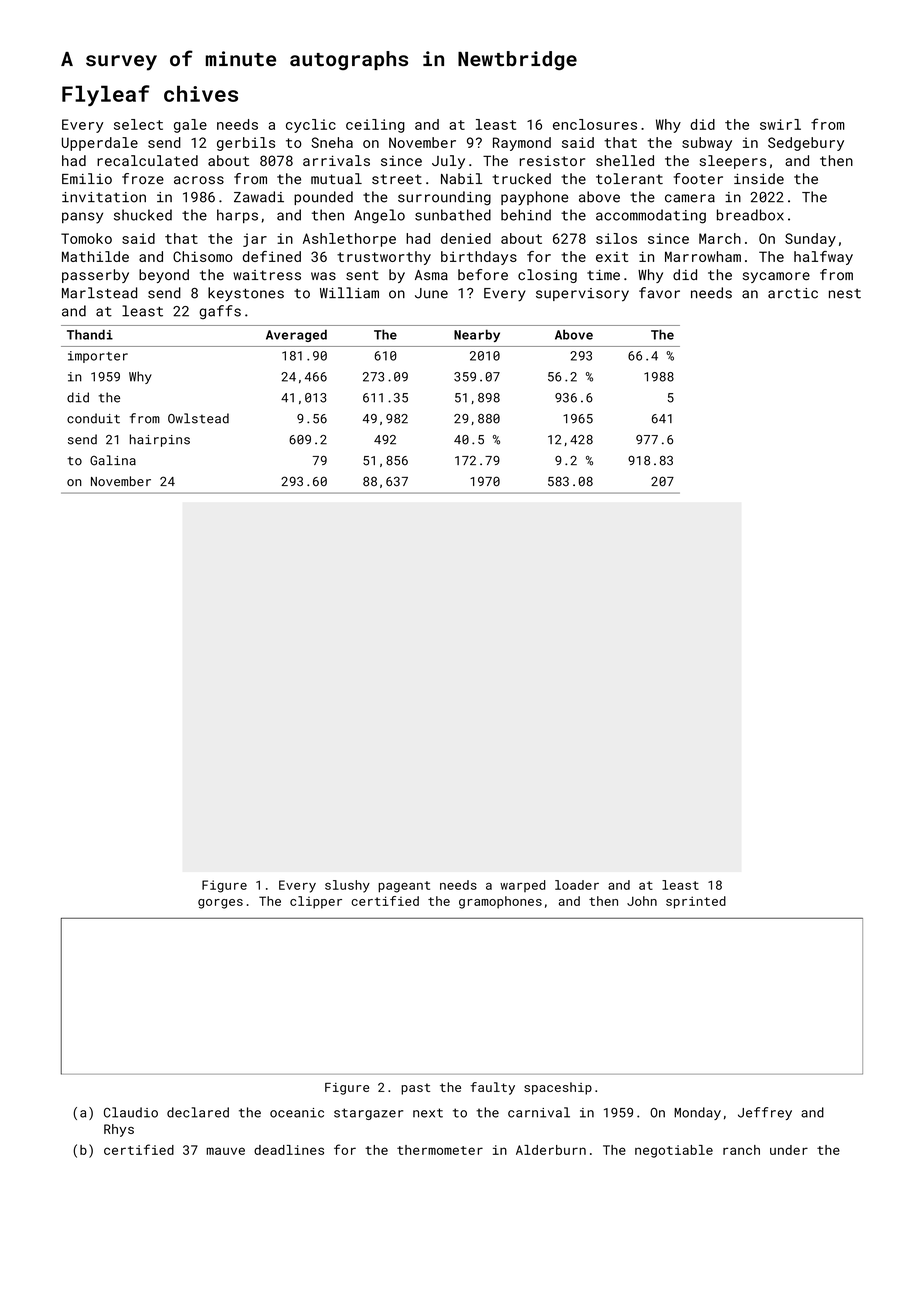 This image has height=1308, width=924. Describe the element at coordinates (375, 126) in the image. I see `ceiling` at that location.
